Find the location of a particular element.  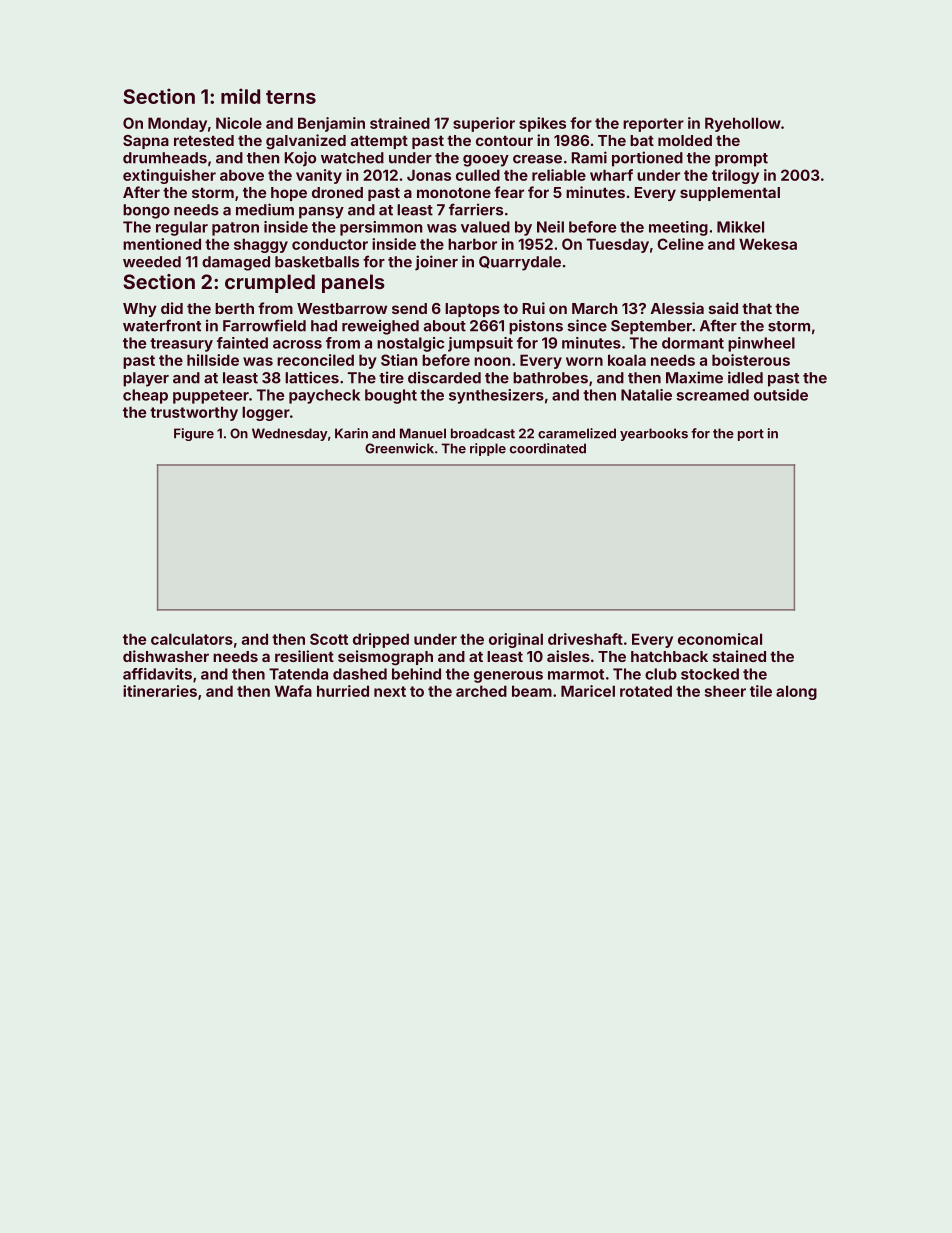

generous is located at coordinates (508, 677).
